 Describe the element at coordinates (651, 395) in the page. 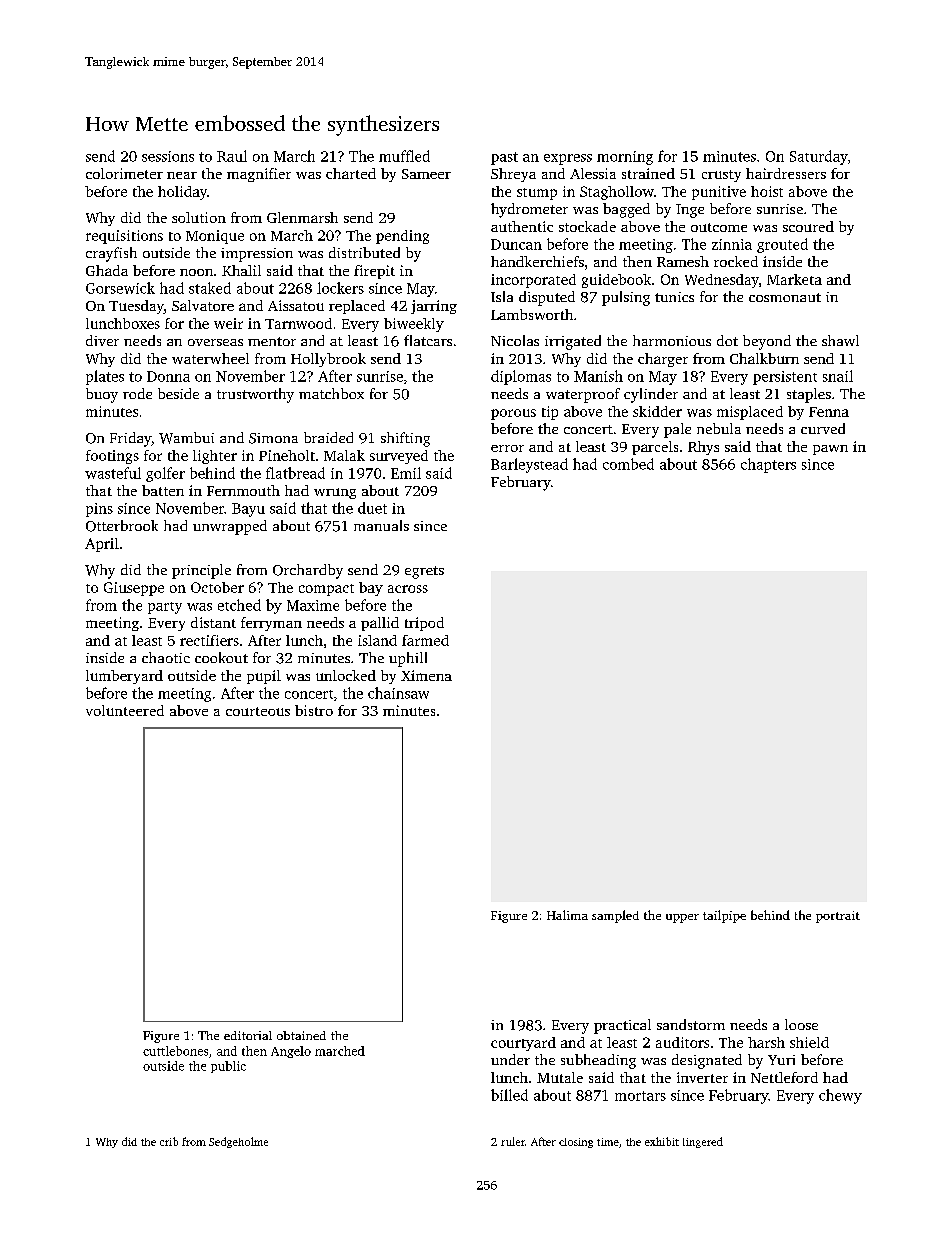

I see `cylinder` at that location.
